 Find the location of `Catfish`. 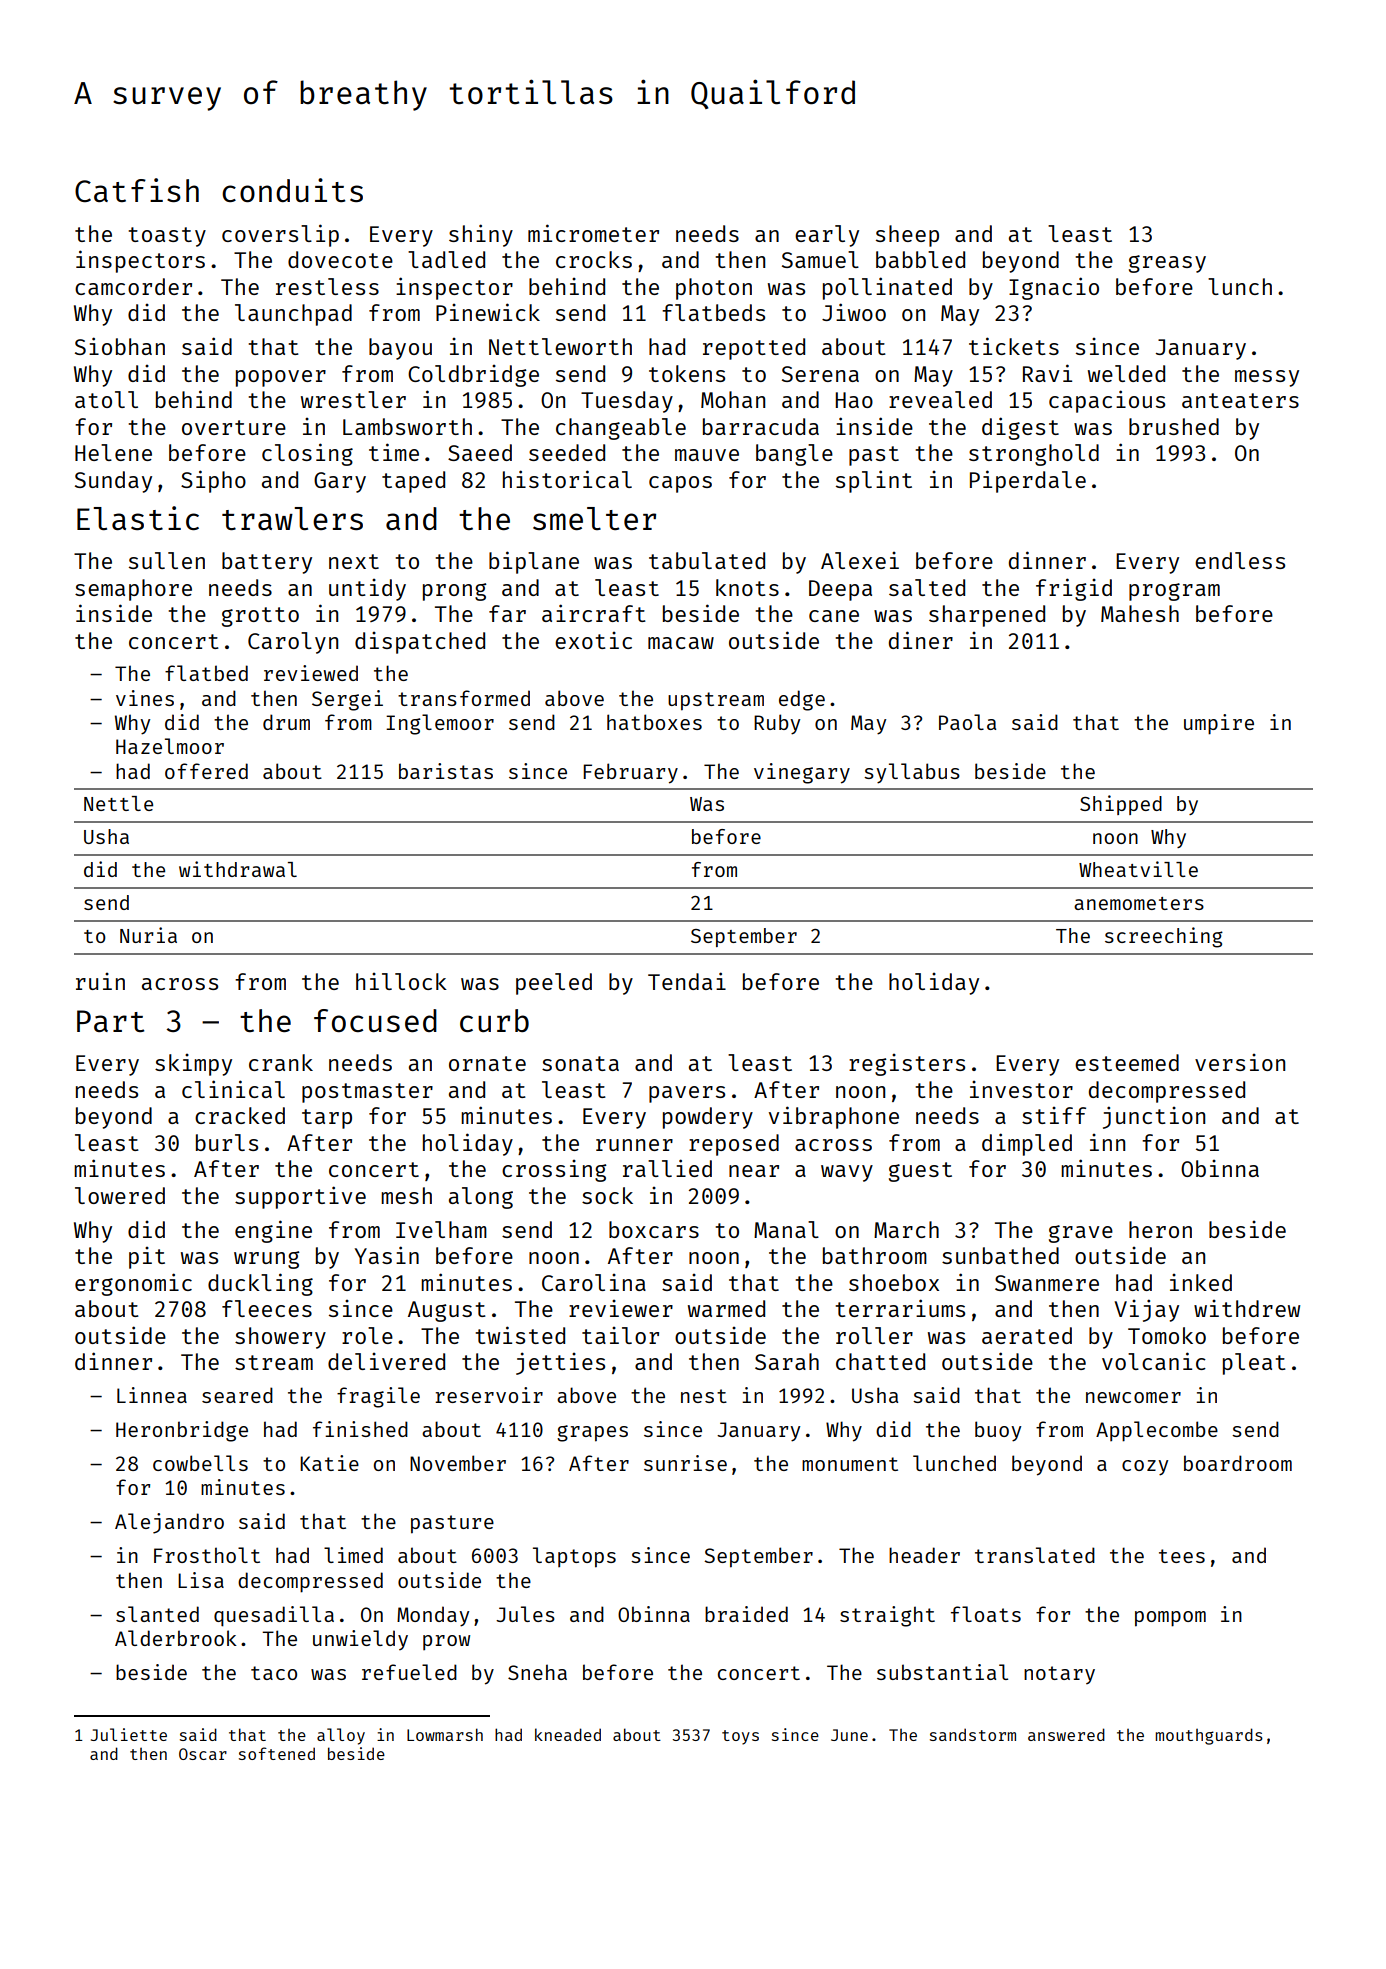

Catfish is located at coordinates (137, 190).
